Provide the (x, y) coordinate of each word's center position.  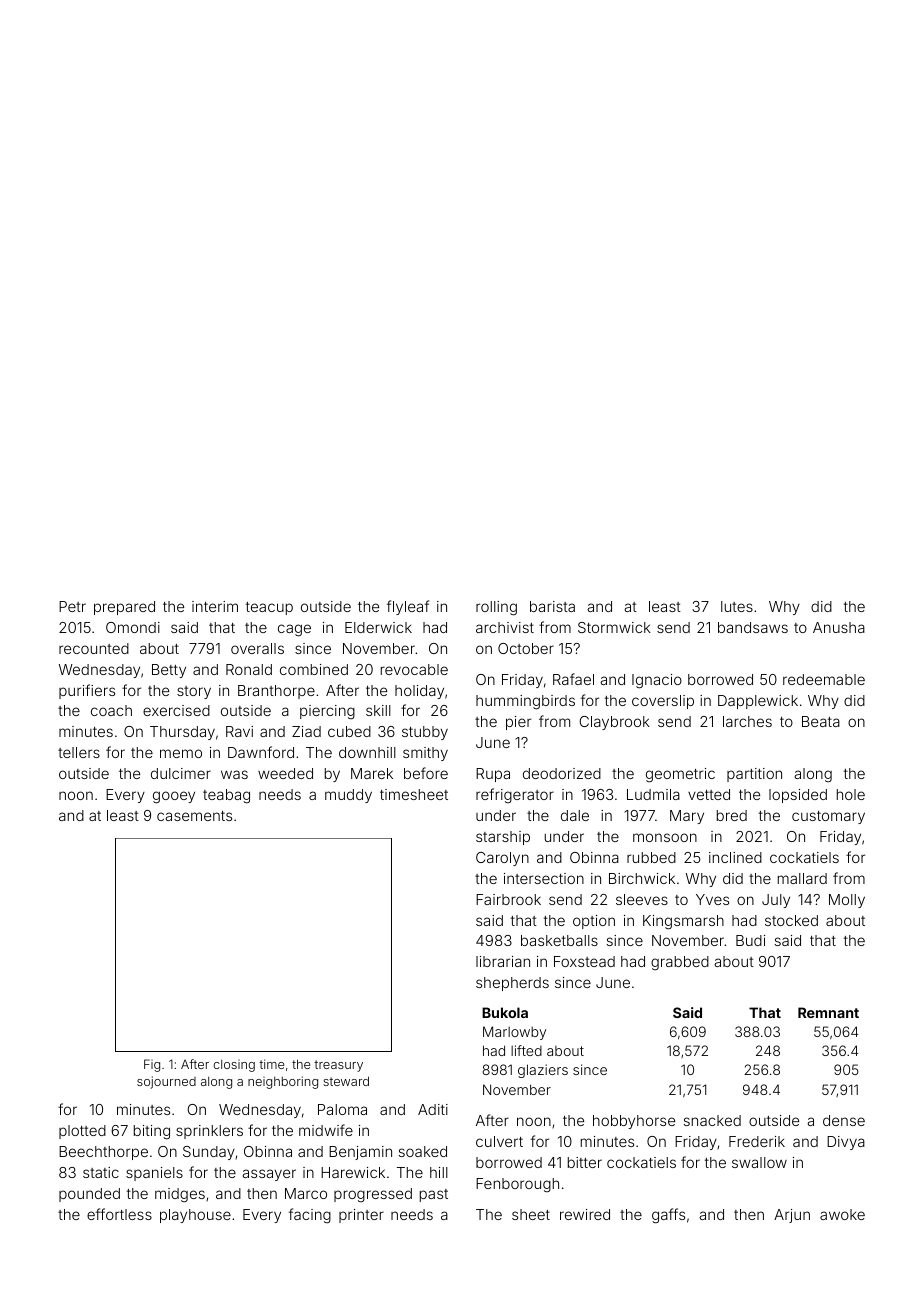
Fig (152, 1065)
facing (310, 1215)
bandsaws (753, 627)
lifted (526, 1050)
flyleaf (408, 607)
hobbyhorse (634, 1122)
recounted (94, 648)
